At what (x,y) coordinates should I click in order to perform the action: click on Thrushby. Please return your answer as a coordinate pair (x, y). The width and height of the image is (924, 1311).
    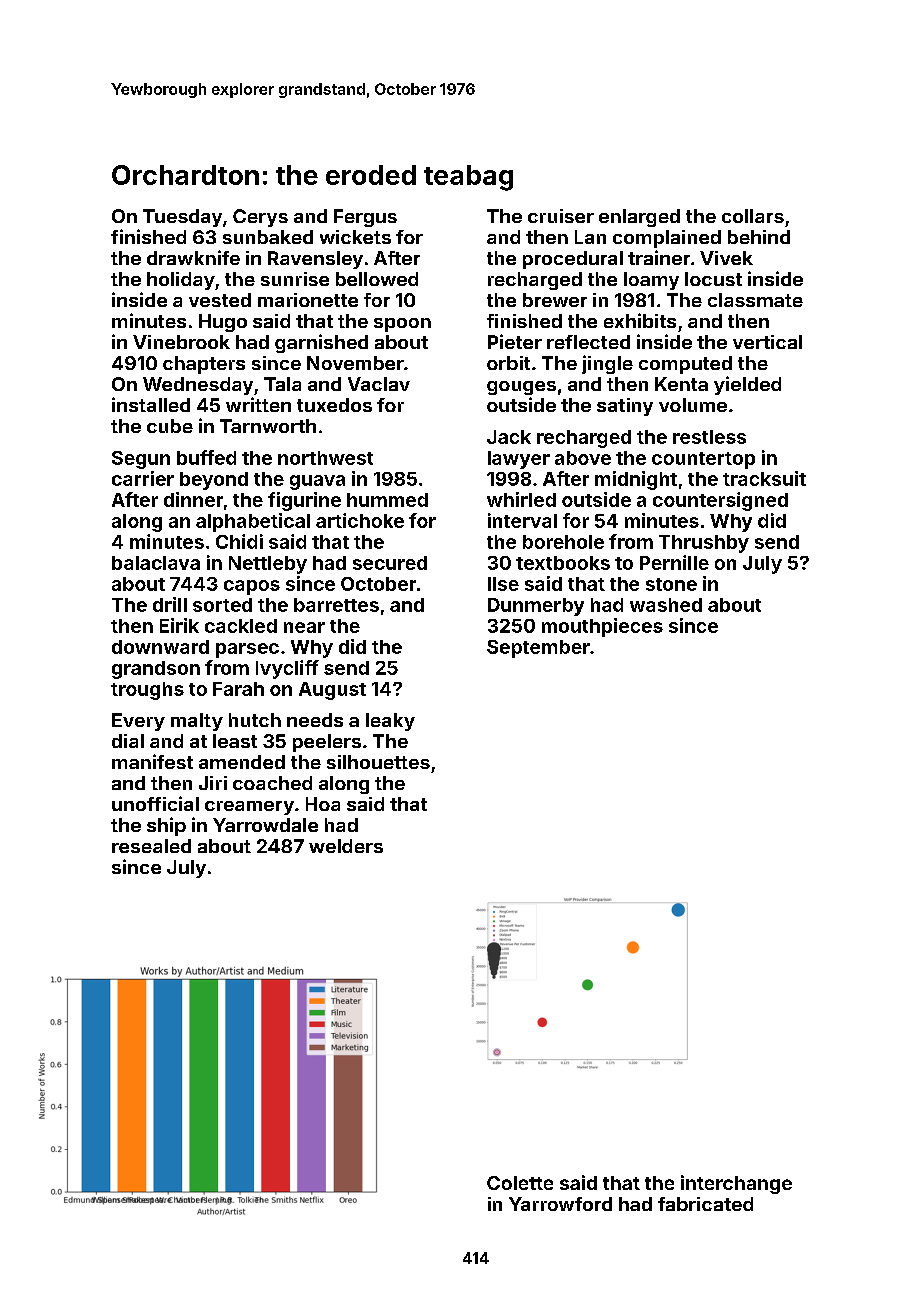
    Looking at the image, I should click on (704, 544).
